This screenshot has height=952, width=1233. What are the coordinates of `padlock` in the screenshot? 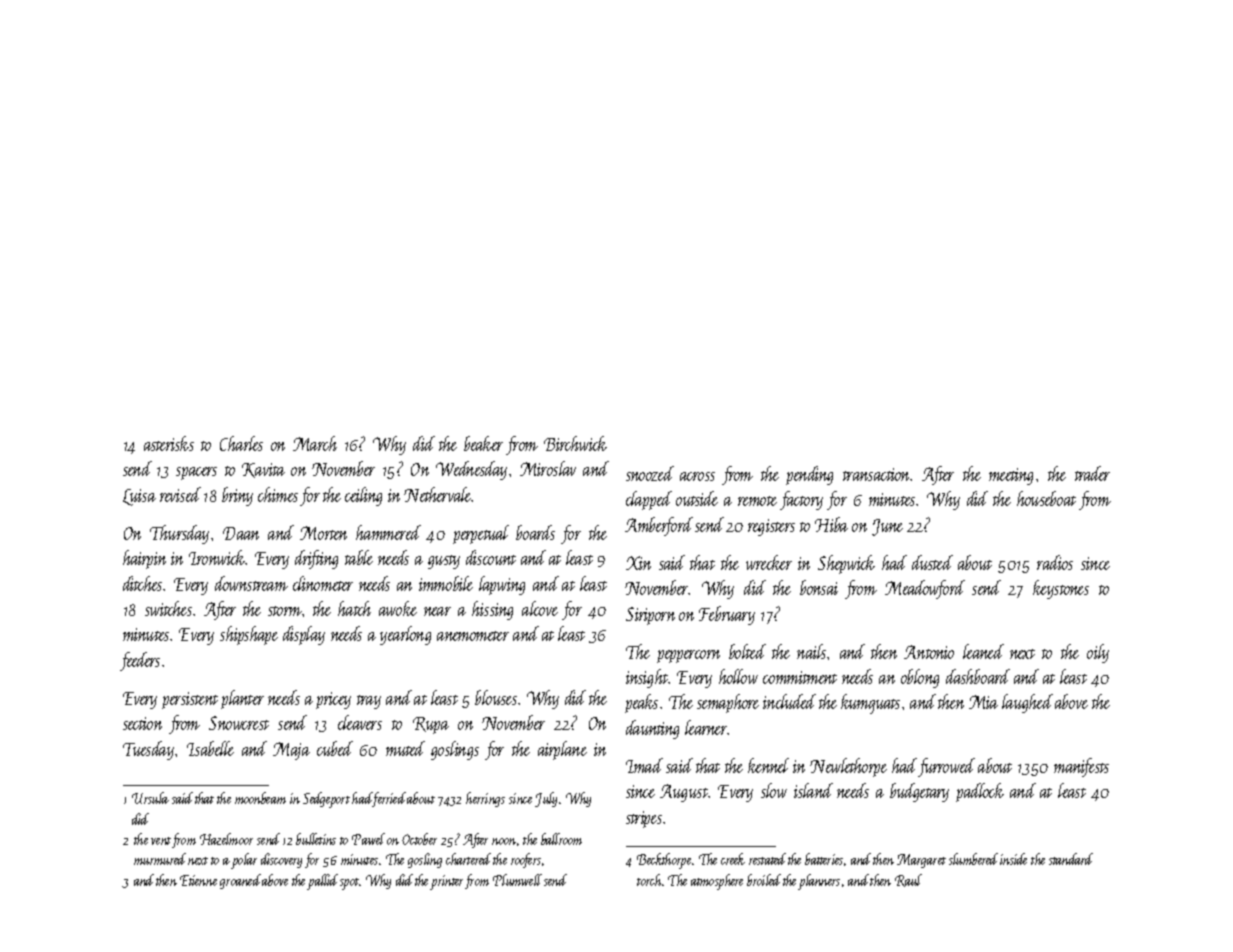 It's located at (980, 792).
